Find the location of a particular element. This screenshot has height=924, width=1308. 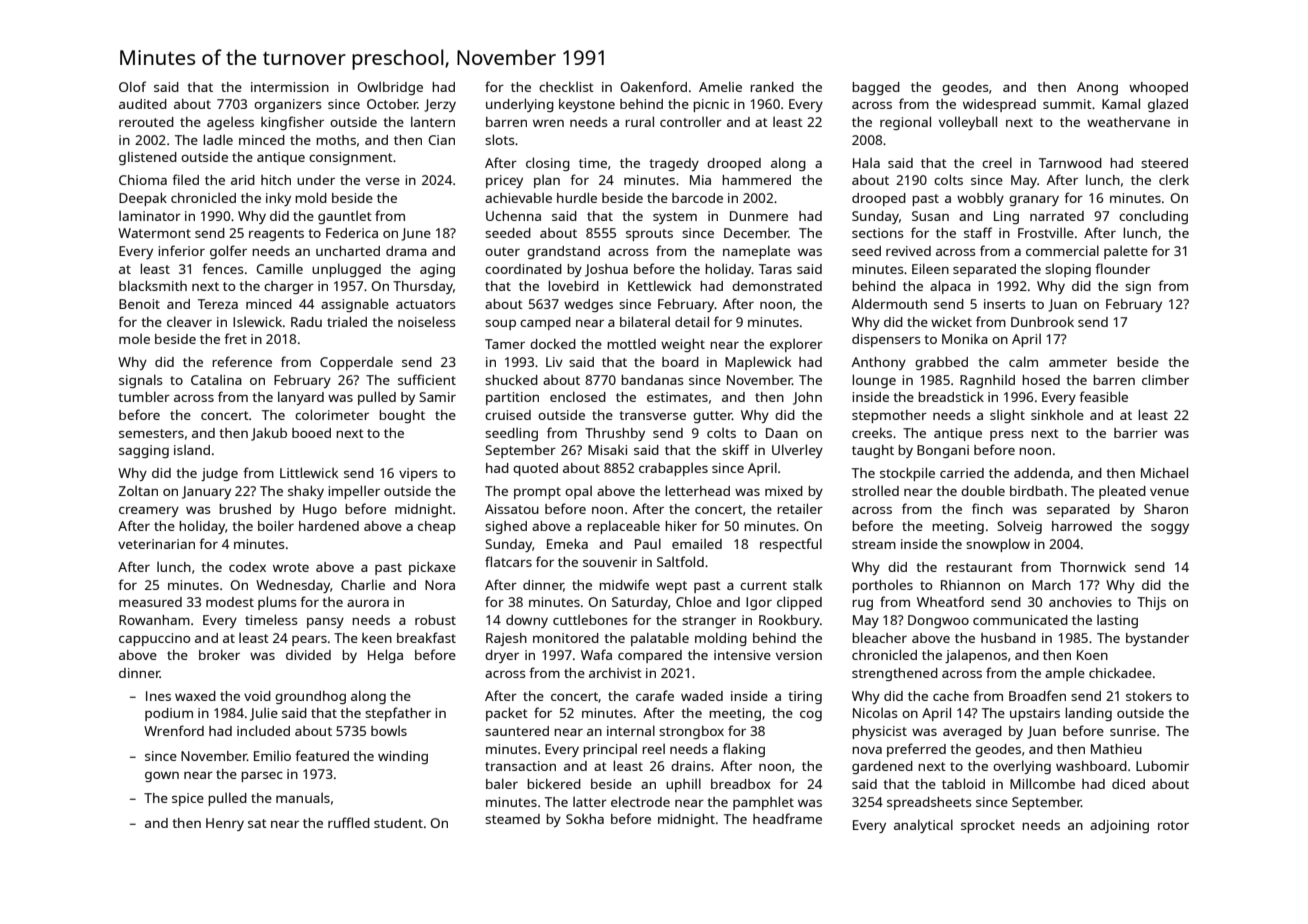

veterinarian is located at coordinates (156, 544).
